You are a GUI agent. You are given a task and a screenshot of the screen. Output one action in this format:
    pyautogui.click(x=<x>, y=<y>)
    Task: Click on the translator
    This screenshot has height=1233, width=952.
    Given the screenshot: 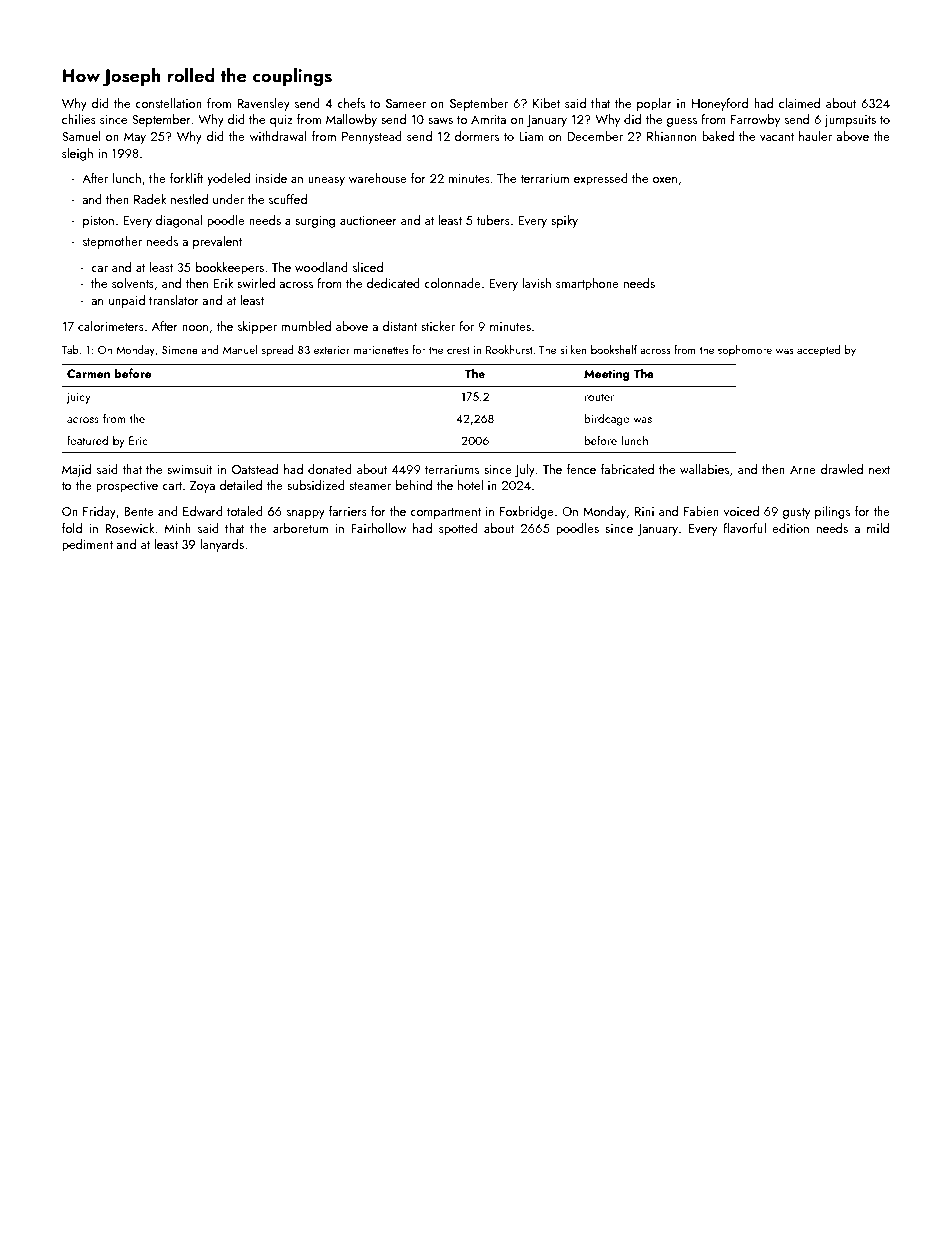 What is the action you would take?
    pyautogui.click(x=174, y=300)
